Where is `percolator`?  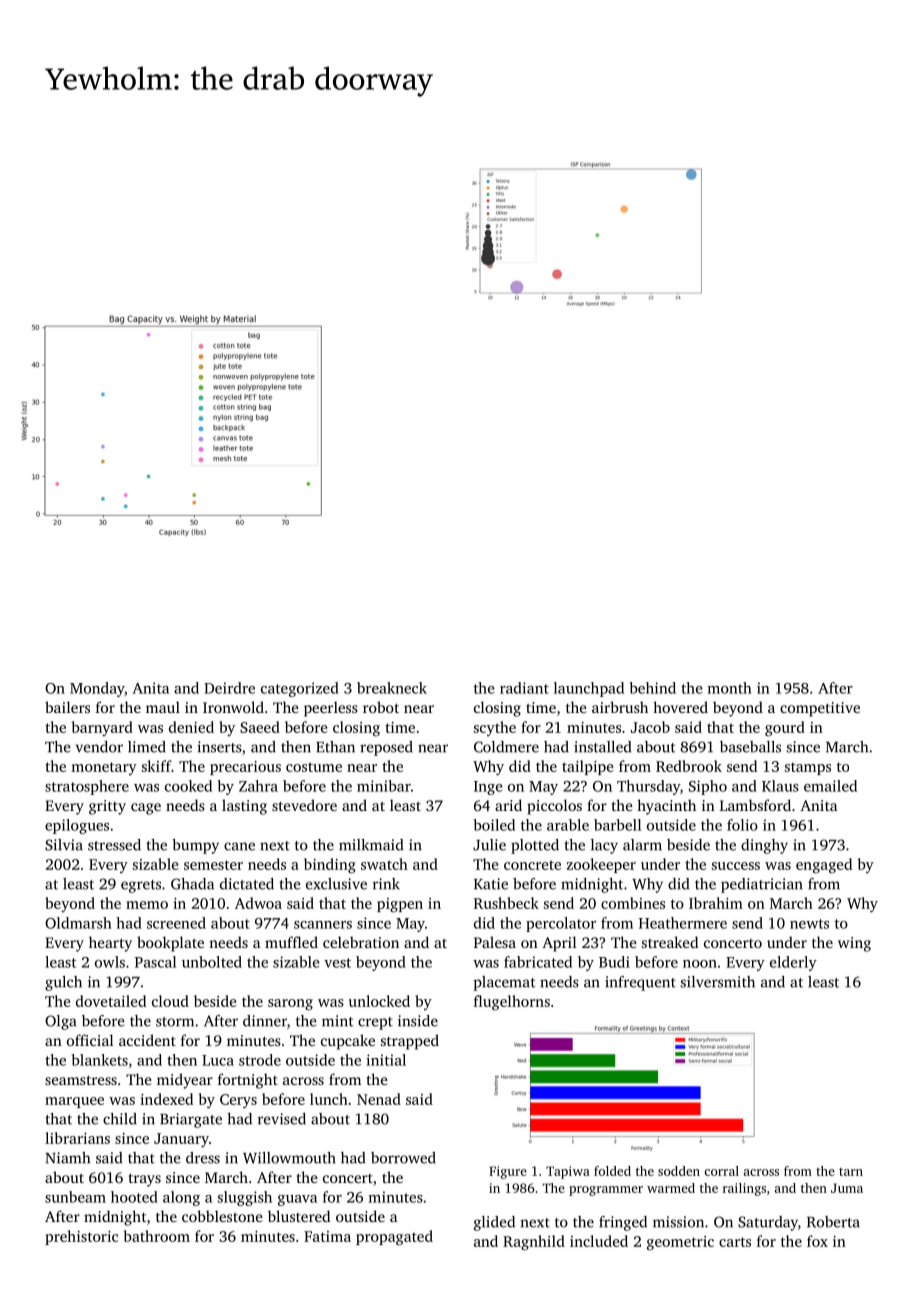
percolator is located at coordinates (561, 924).
